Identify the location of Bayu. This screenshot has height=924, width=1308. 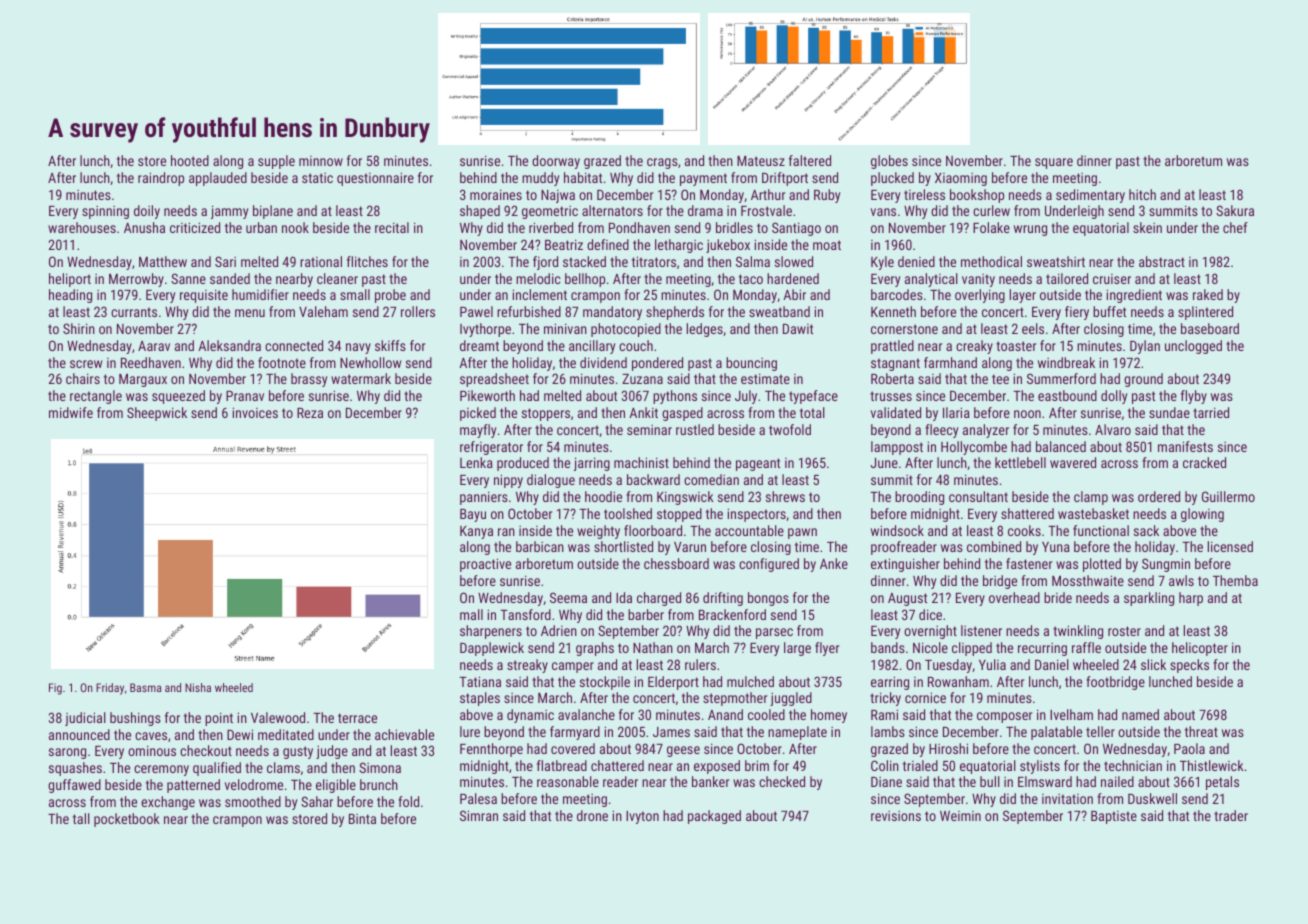
(473, 515).
